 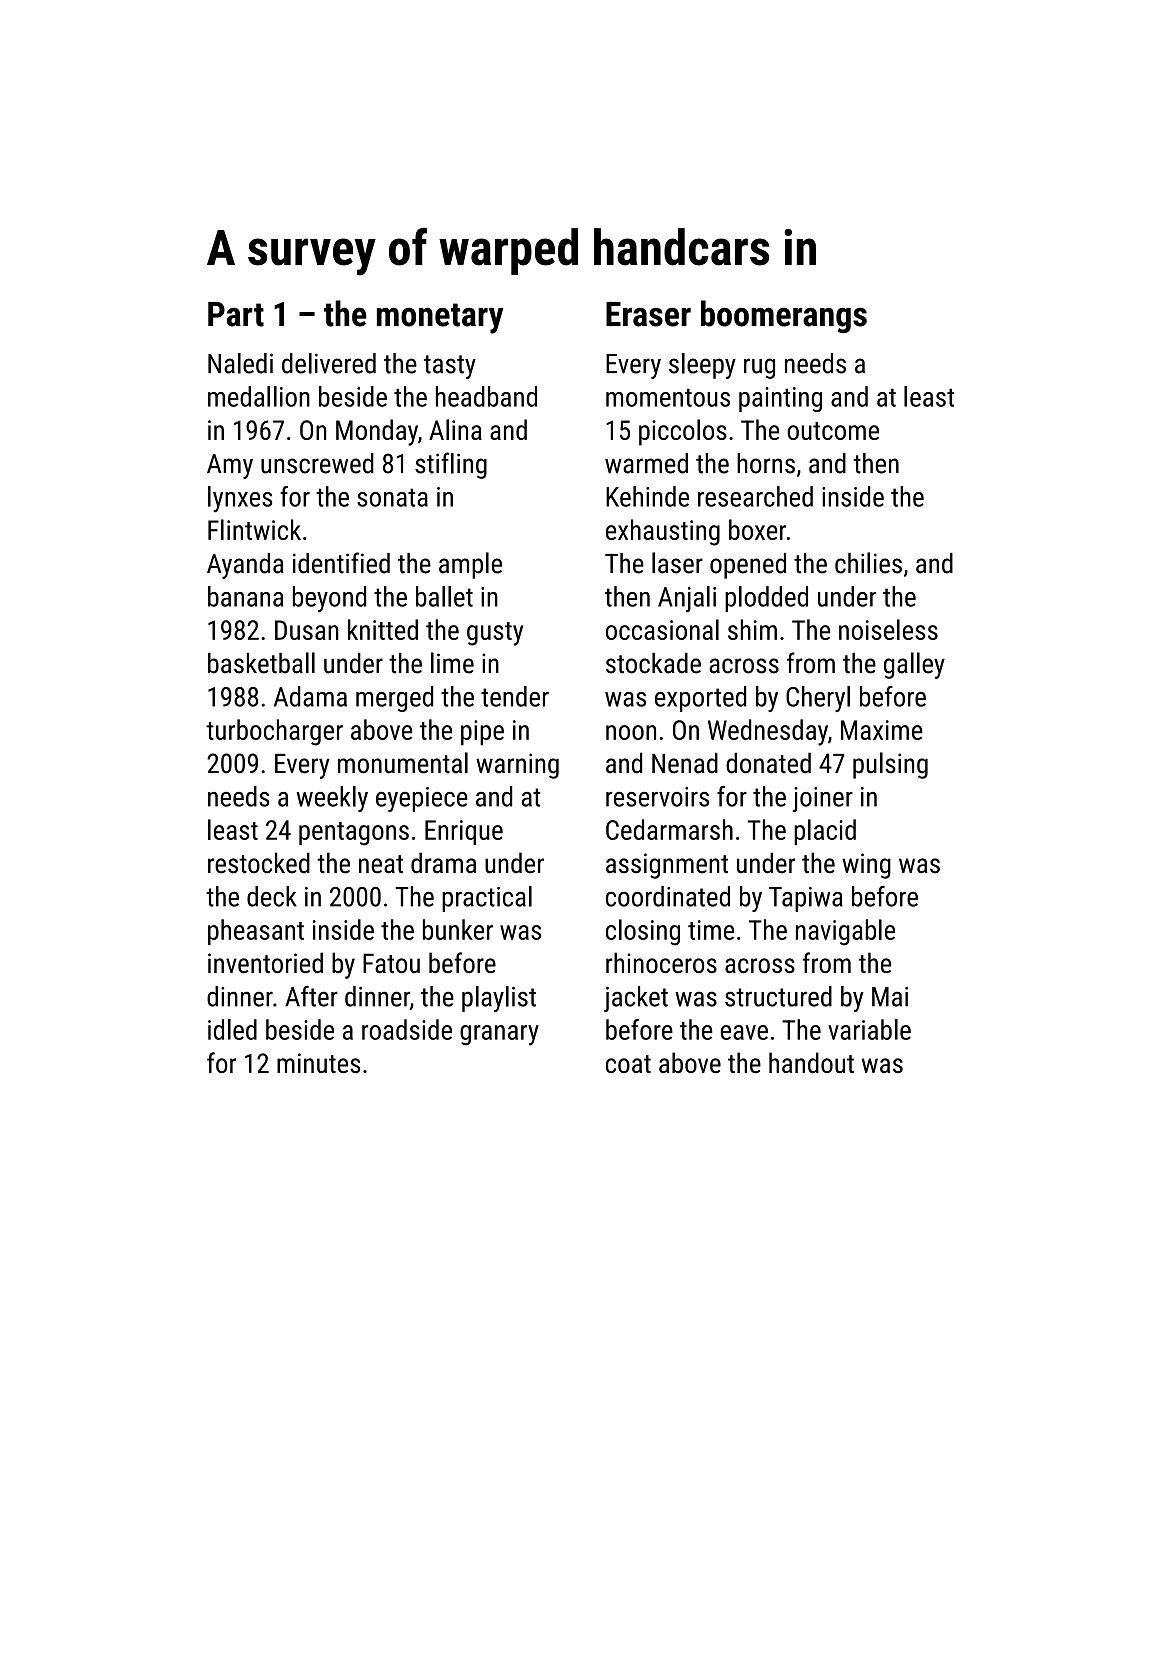 I want to click on joiner, so click(x=823, y=799).
